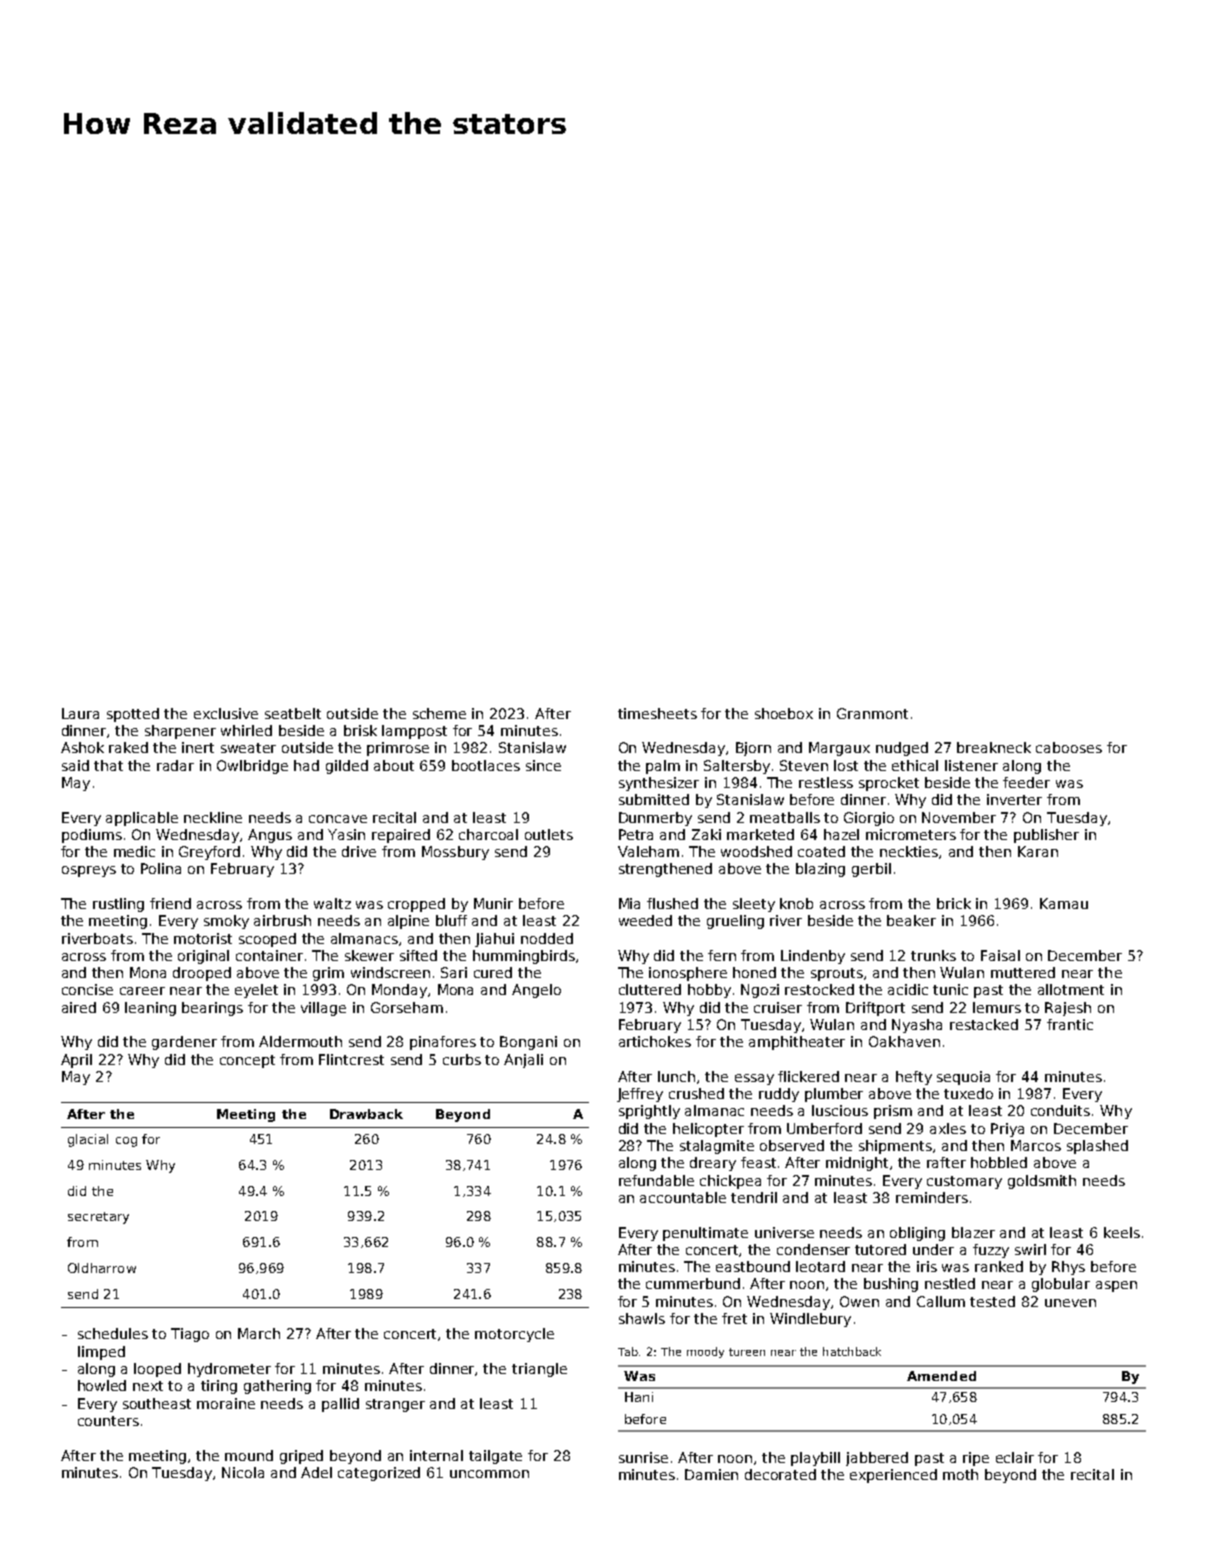  What do you see at coordinates (1061, 1285) in the page?
I see `globular` at bounding box center [1061, 1285].
